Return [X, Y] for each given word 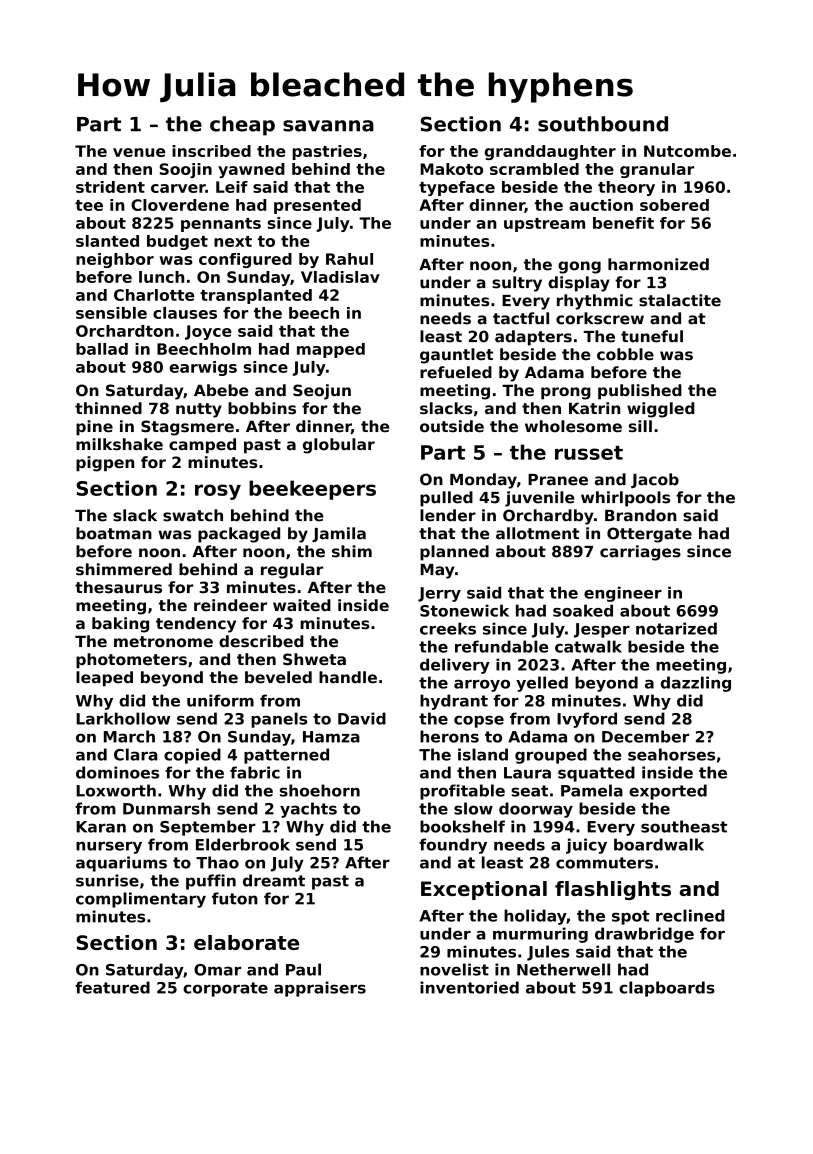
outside [452, 426]
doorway [536, 810]
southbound [603, 124]
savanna [328, 126]
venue [139, 152]
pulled [446, 499]
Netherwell [563, 969]
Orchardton [125, 331]
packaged [239, 535]
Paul [303, 969]
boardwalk [659, 844]
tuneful [652, 336]
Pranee [558, 480]
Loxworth [116, 790]
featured [112, 987]
